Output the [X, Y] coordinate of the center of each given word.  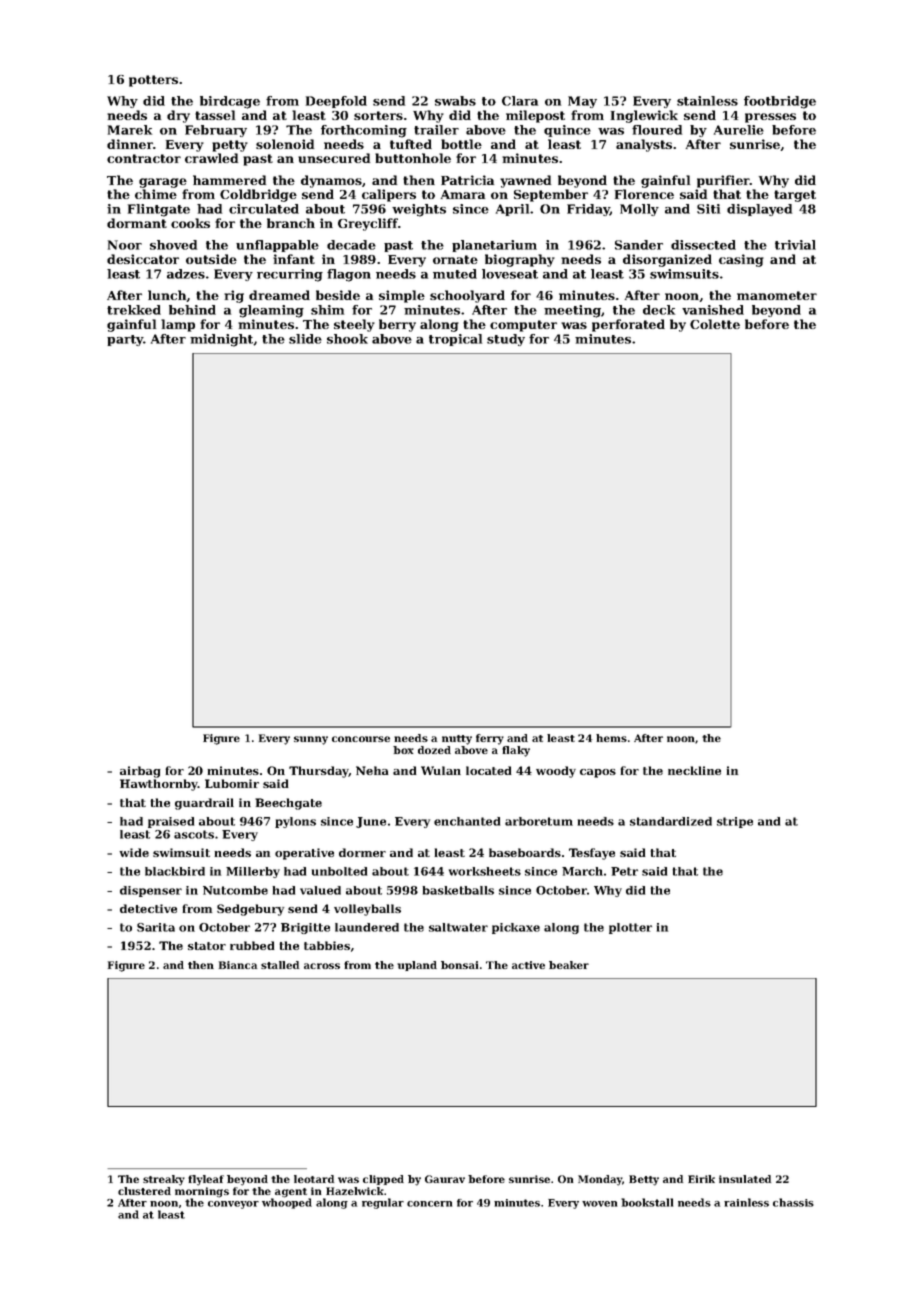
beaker [569, 965]
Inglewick [644, 116]
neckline [694, 770]
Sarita [156, 927]
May [582, 102]
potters [153, 81]
